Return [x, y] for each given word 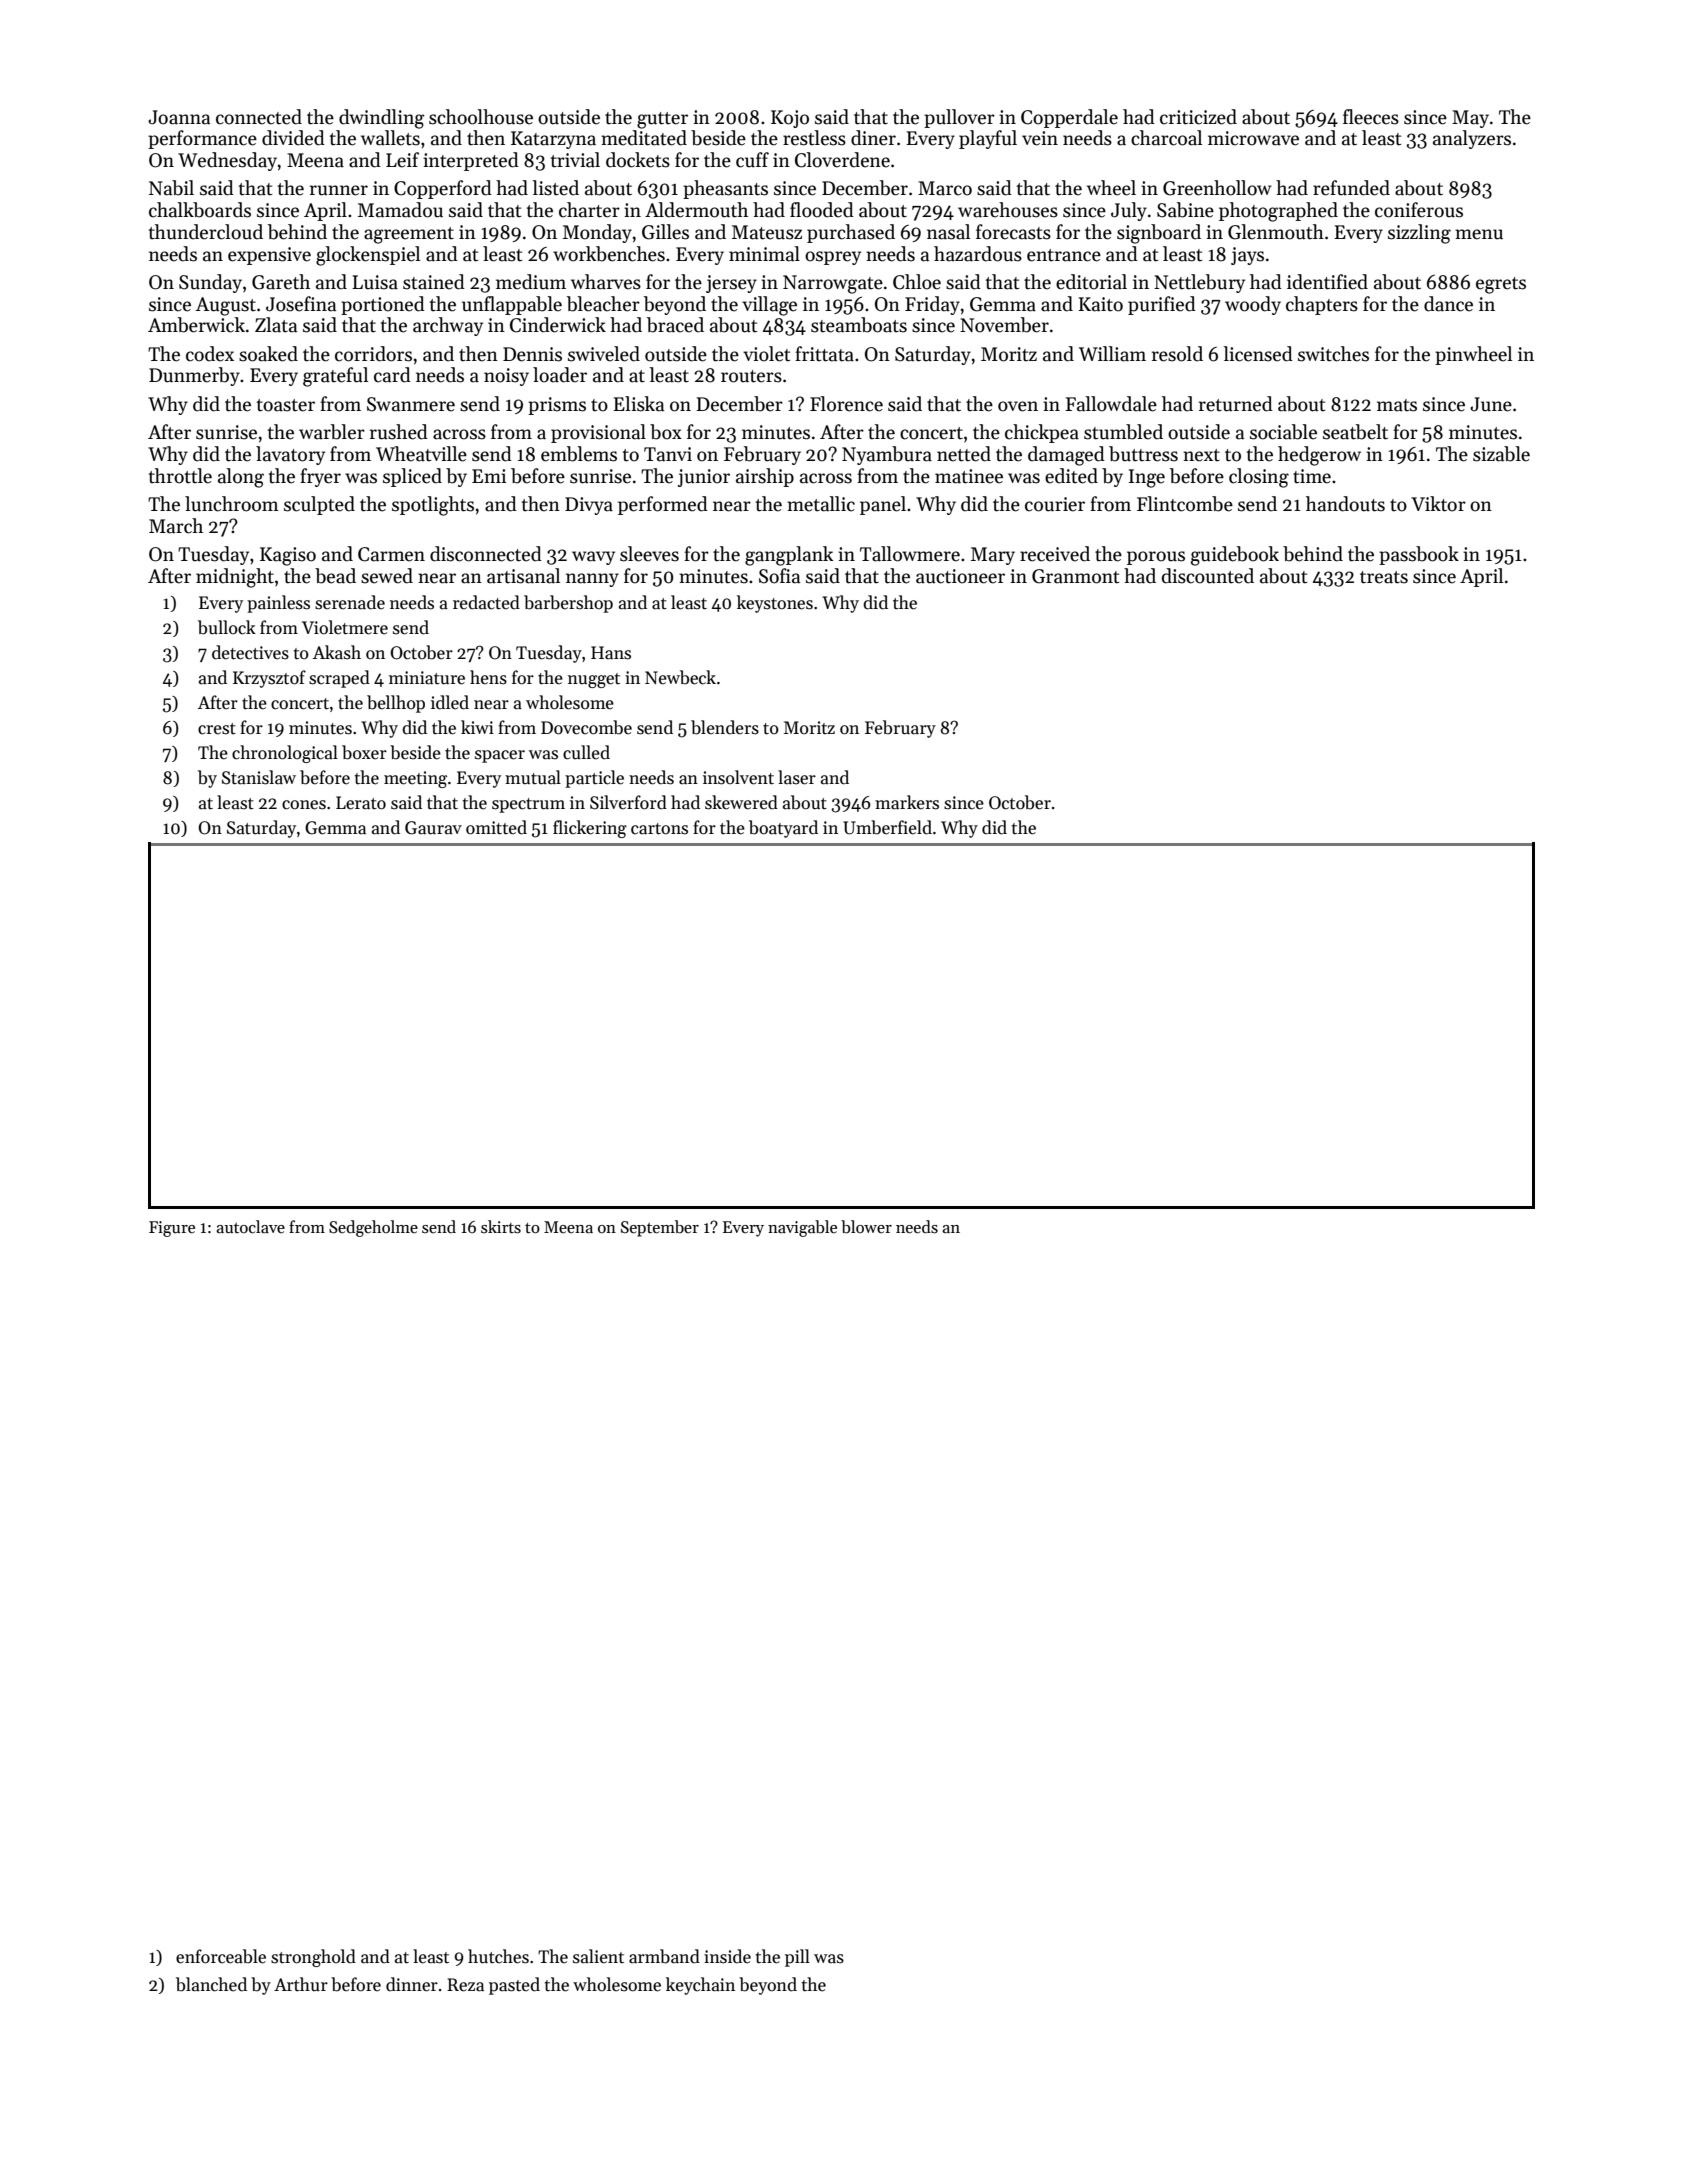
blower [866, 1227]
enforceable [221, 1956]
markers [907, 802]
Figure [172, 1229]
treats [1384, 577]
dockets [638, 160]
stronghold [313, 1958]
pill [797, 1958]
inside [727, 1956]
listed [556, 188]
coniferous [1419, 210]
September [660, 1228]
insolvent [738, 777]
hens [488, 677]
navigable [802, 1228]
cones [304, 805]
